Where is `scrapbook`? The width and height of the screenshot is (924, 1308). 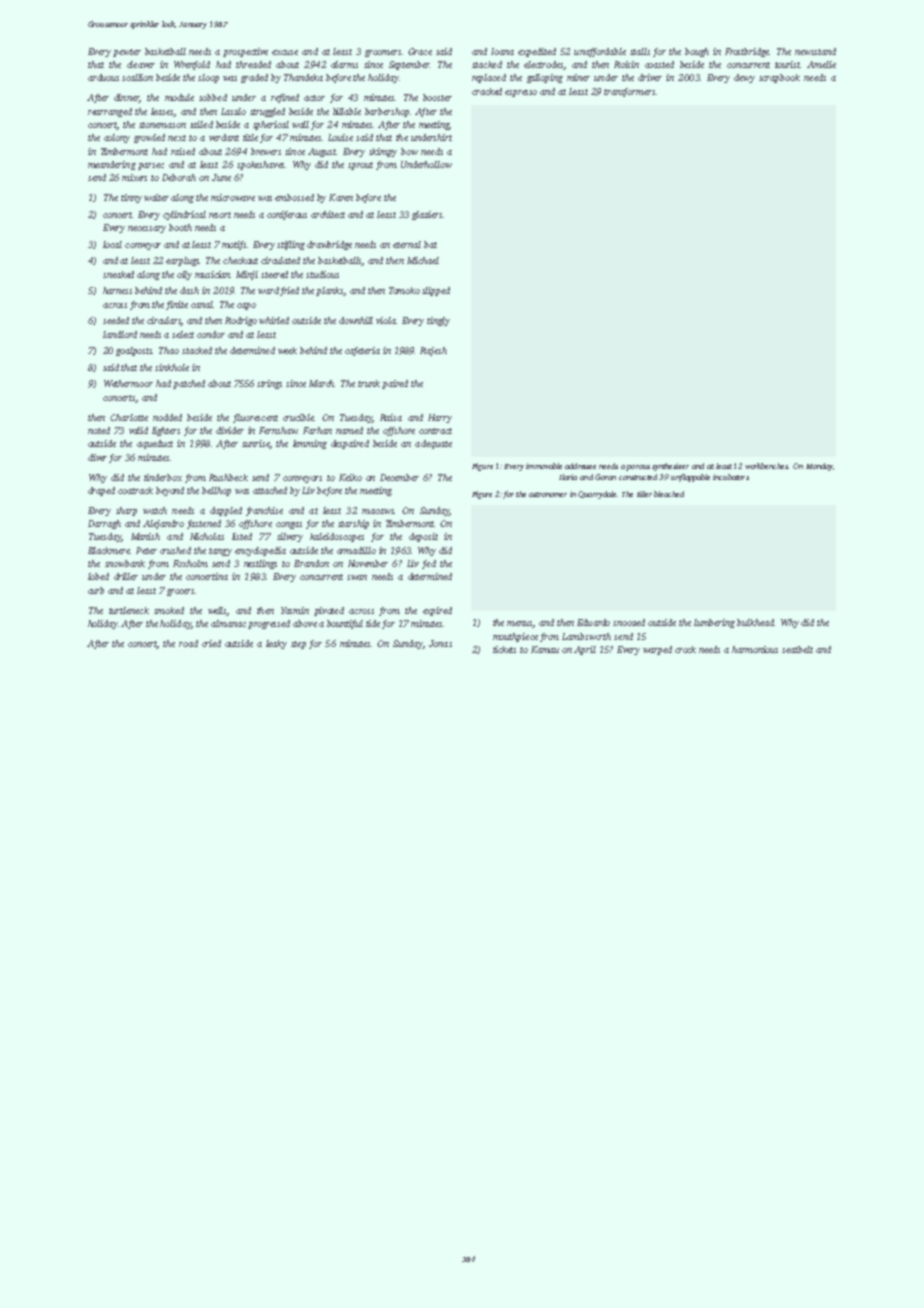 scrapbook is located at coordinates (779, 78).
